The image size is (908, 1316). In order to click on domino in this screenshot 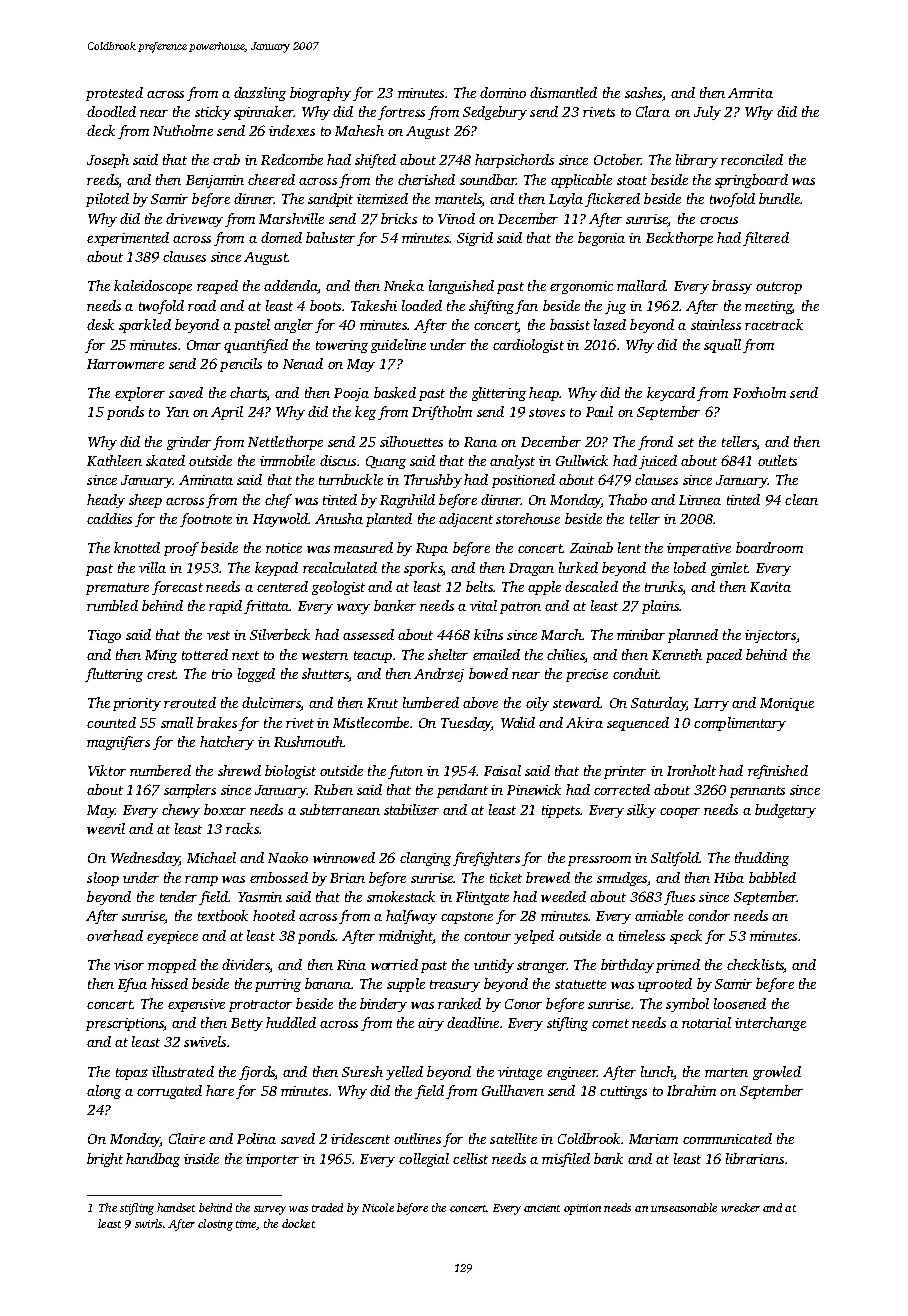, I will do `click(503, 92)`.
